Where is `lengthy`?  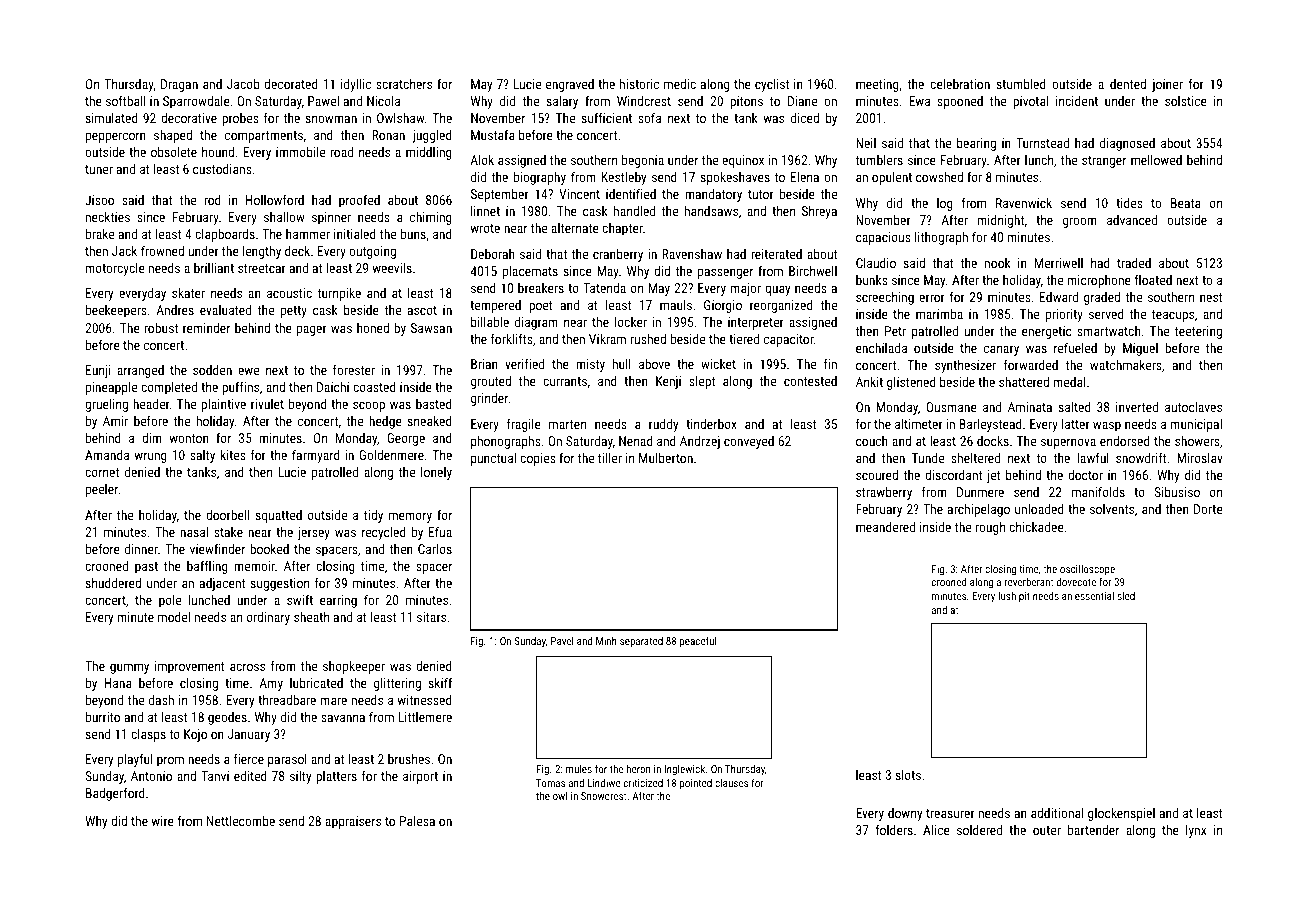
lengthy is located at coordinates (262, 252).
